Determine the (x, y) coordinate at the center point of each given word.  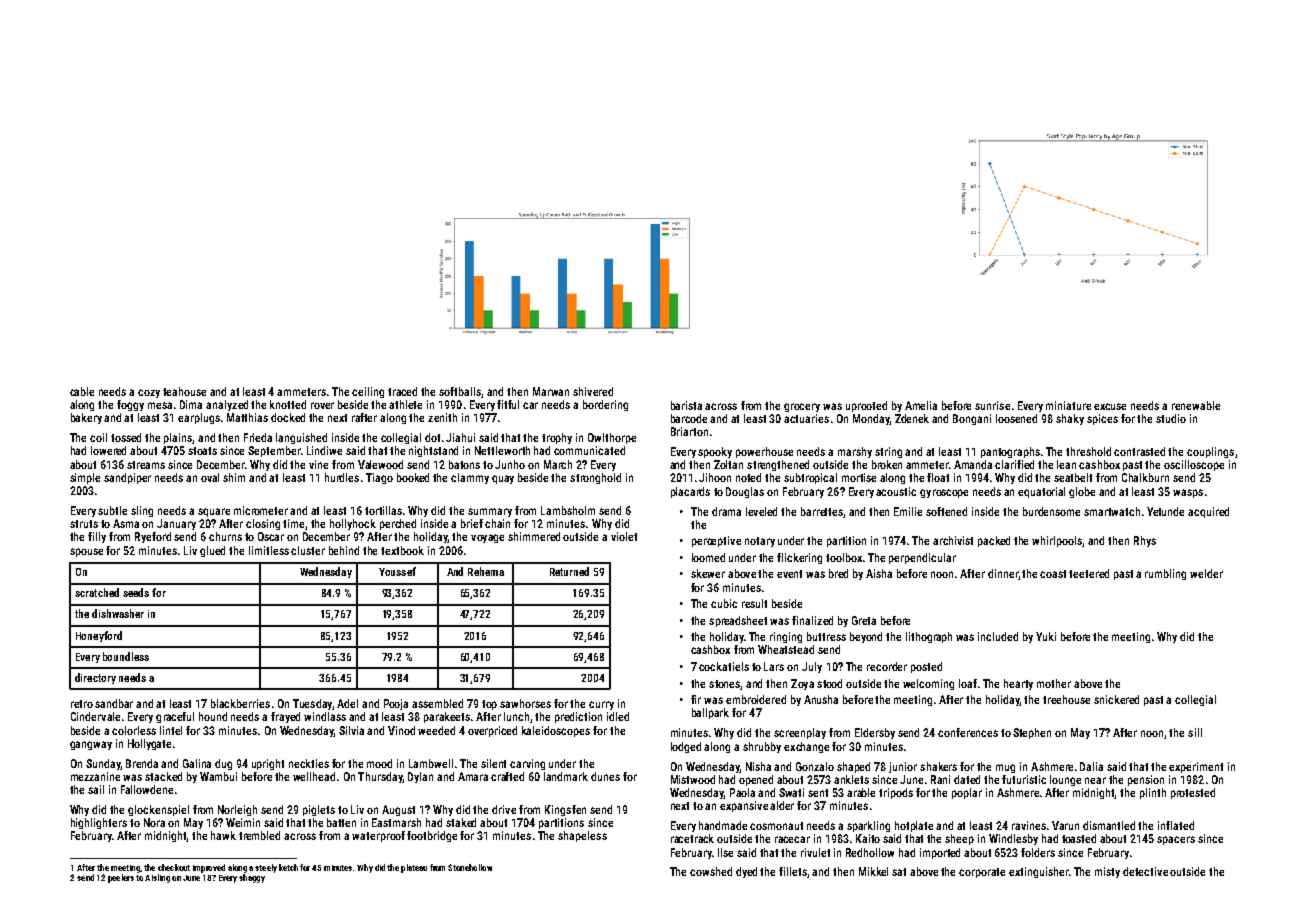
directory (95, 678)
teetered (1089, 573)
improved (209, 868)
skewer (708, 573)
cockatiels (724, 666)
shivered (593, 391)
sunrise (992, 405)
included (998, 636)
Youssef (397, 571)
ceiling (368, 392)
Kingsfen (565, 810)
